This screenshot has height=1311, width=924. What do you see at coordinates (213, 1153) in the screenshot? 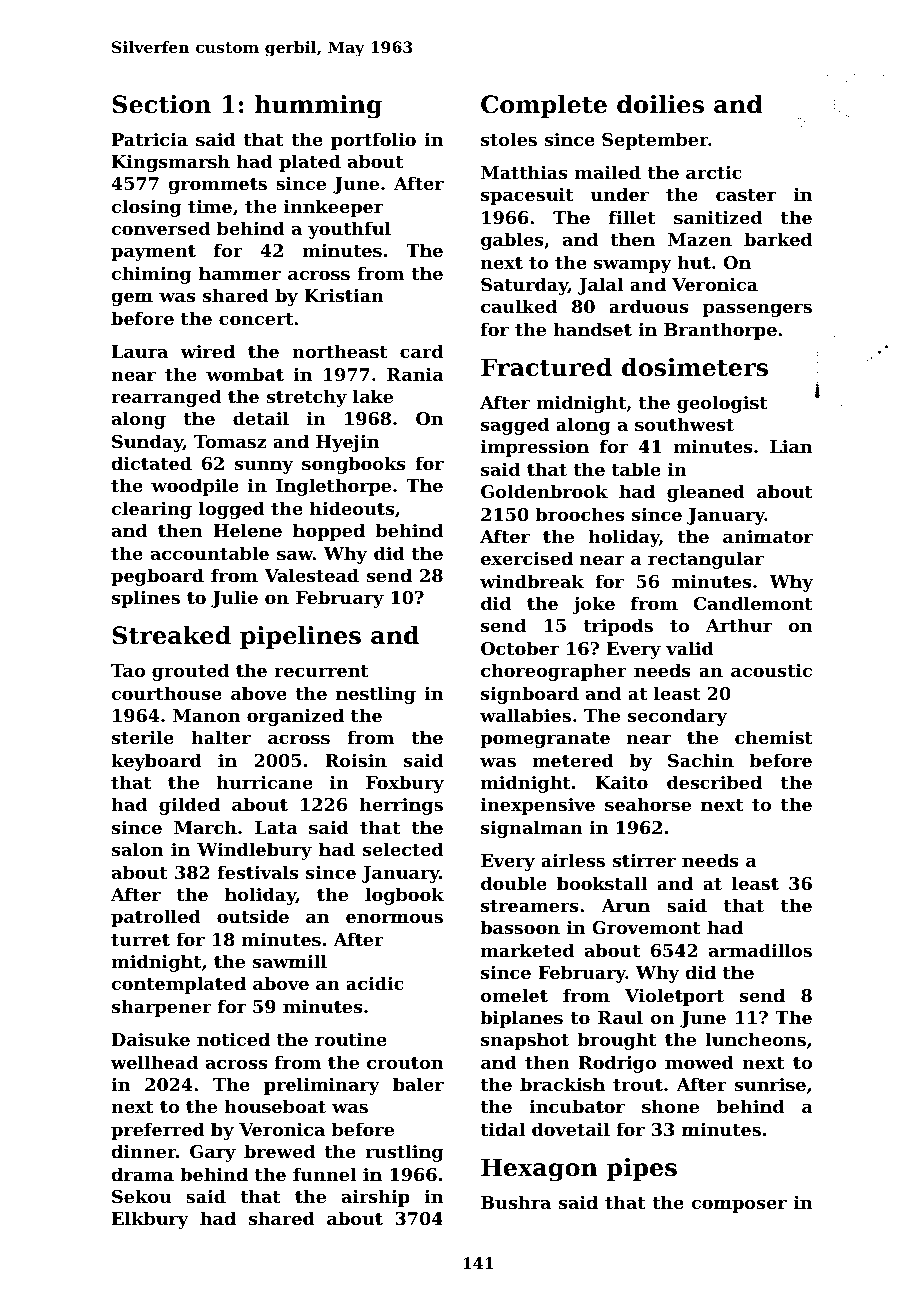
I see `Gary` at bounding box center [213, 1153].
